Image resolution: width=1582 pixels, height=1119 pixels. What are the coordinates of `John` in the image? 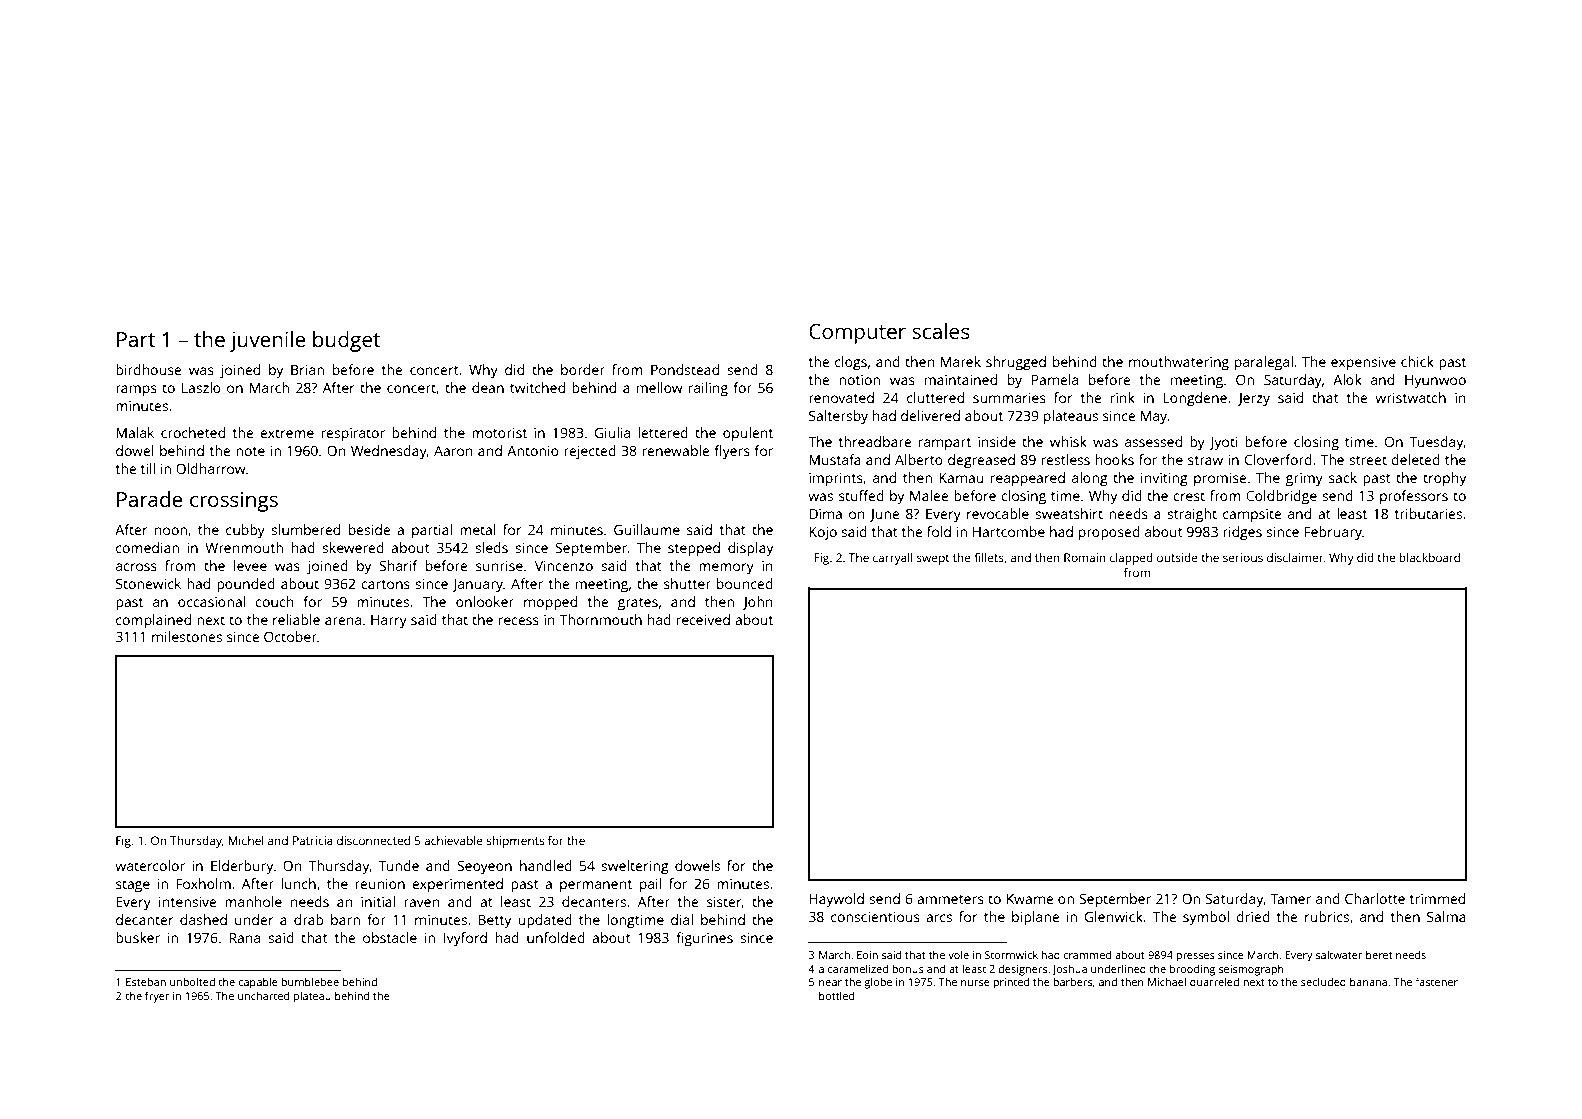 It's located at (758, 603).
